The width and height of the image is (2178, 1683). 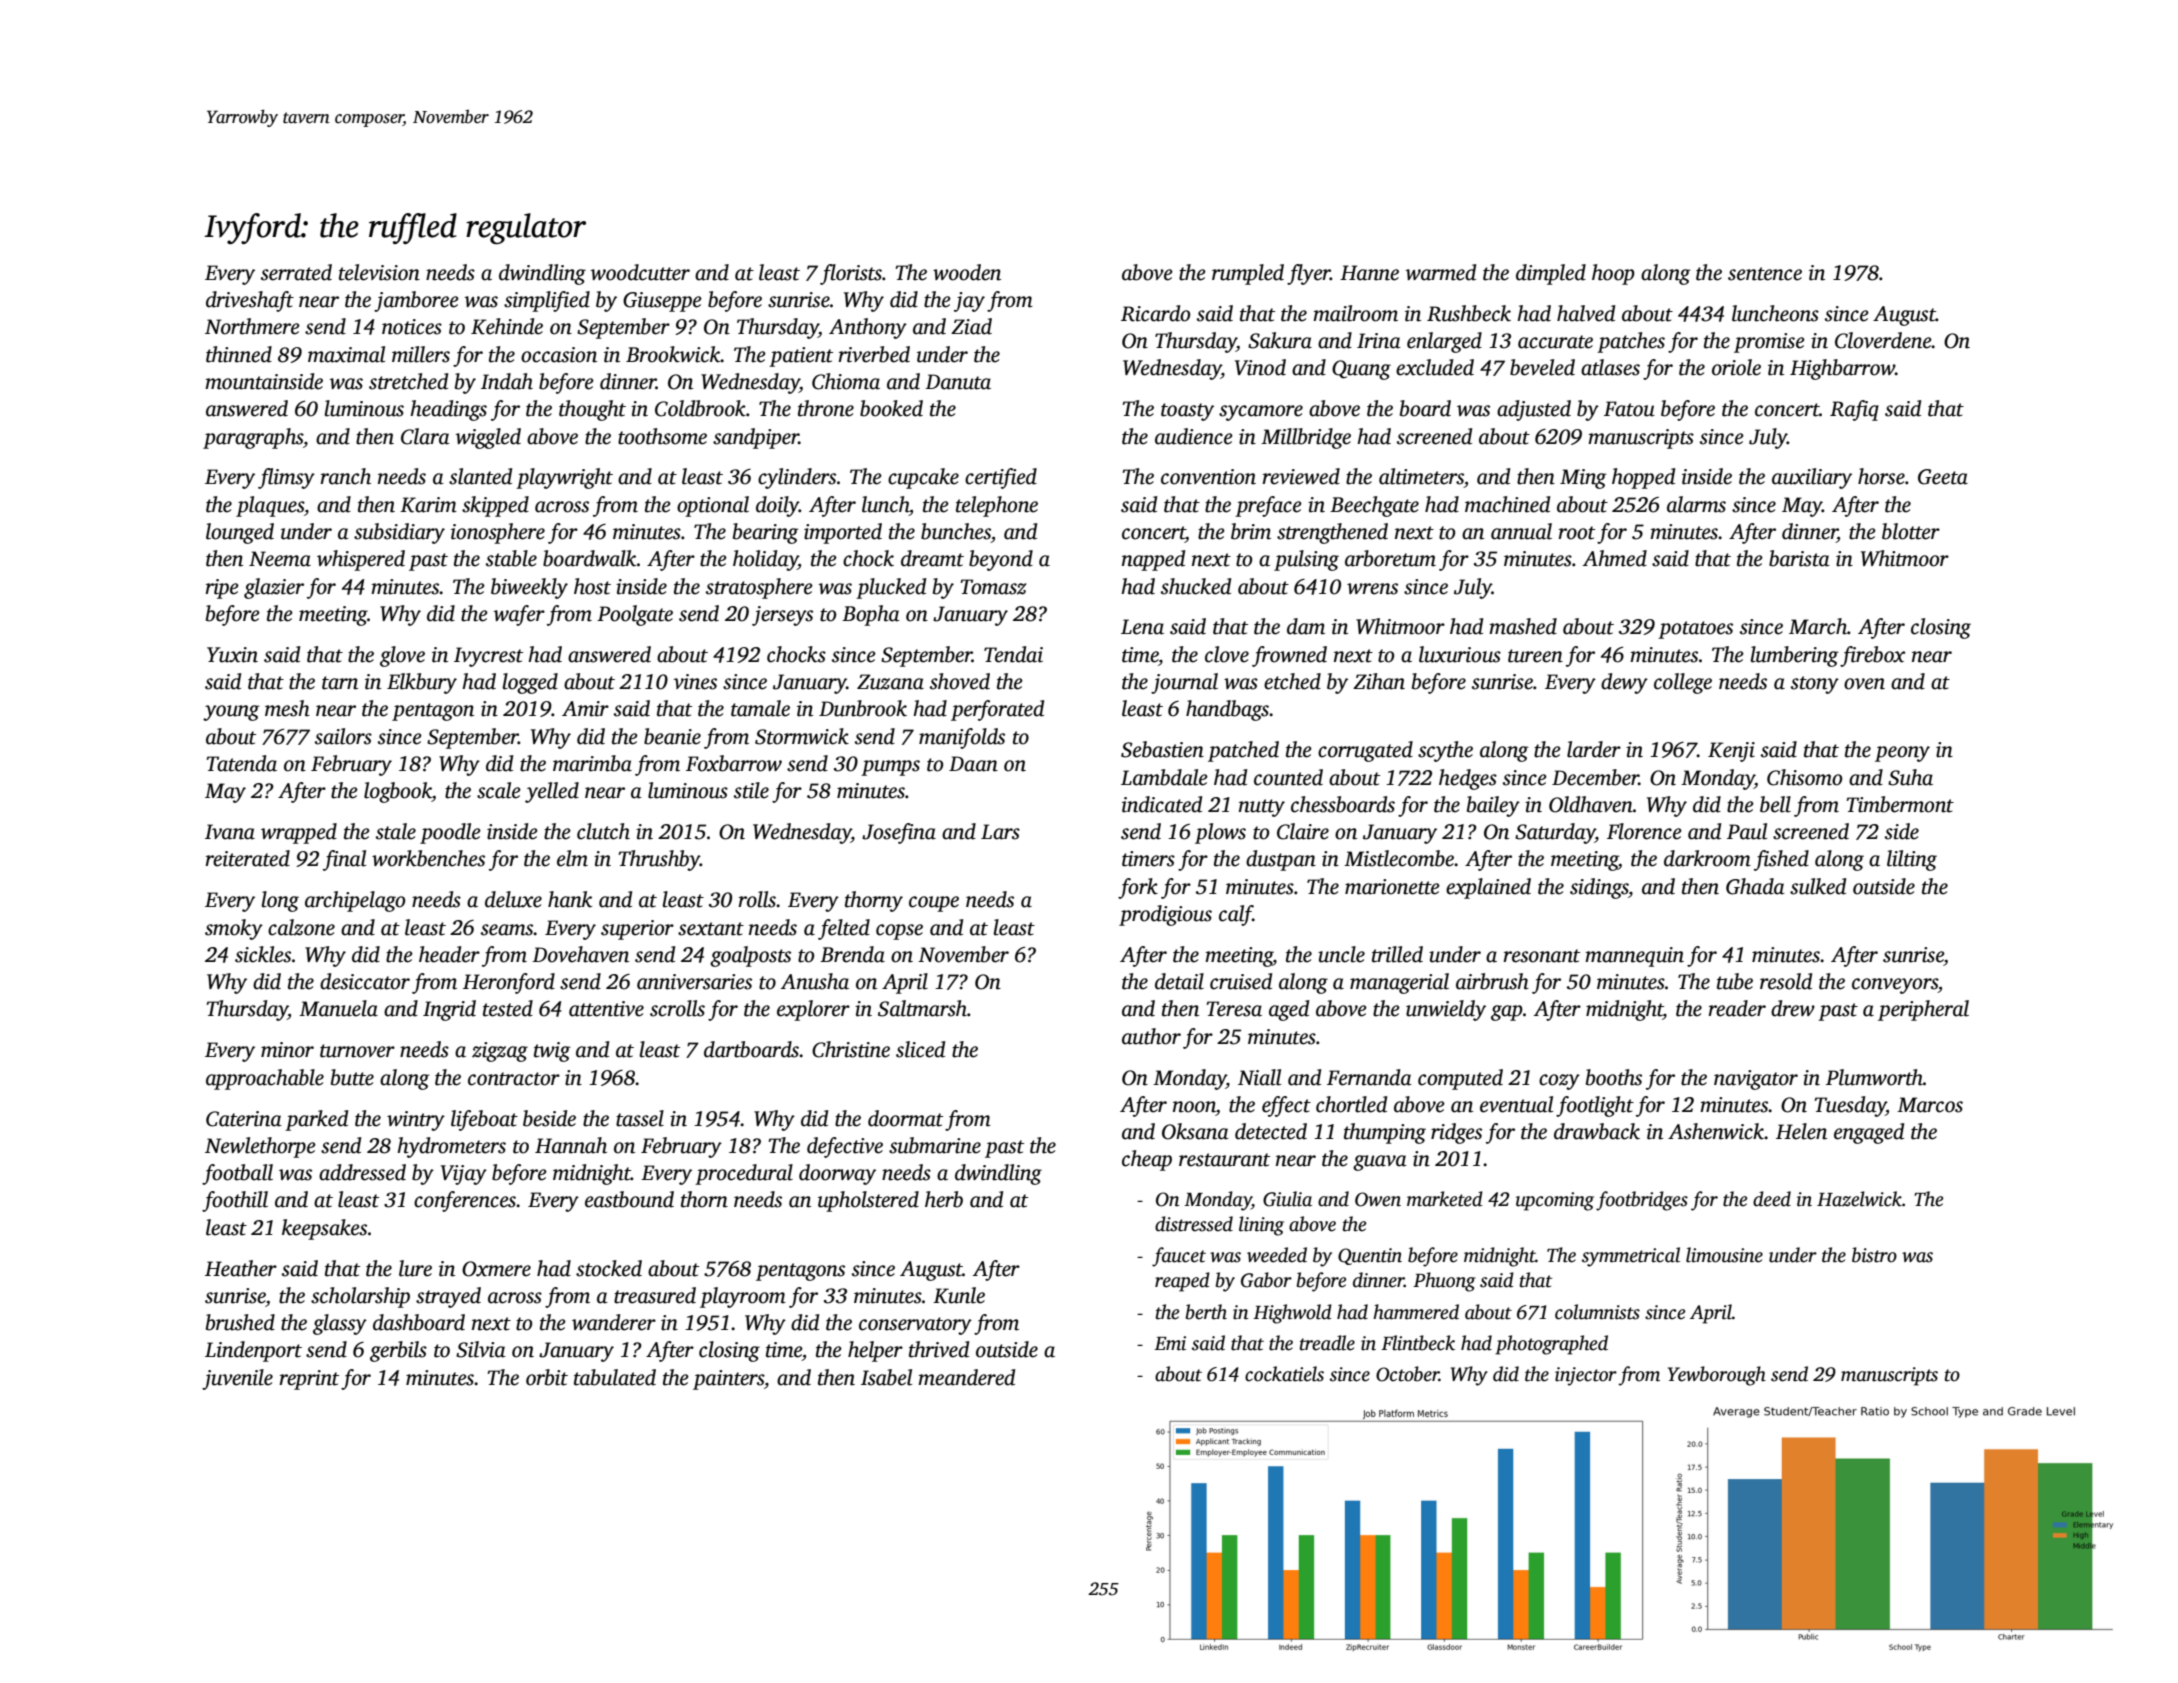 I want to click on ionosphere, so click(x=498, y=533).
